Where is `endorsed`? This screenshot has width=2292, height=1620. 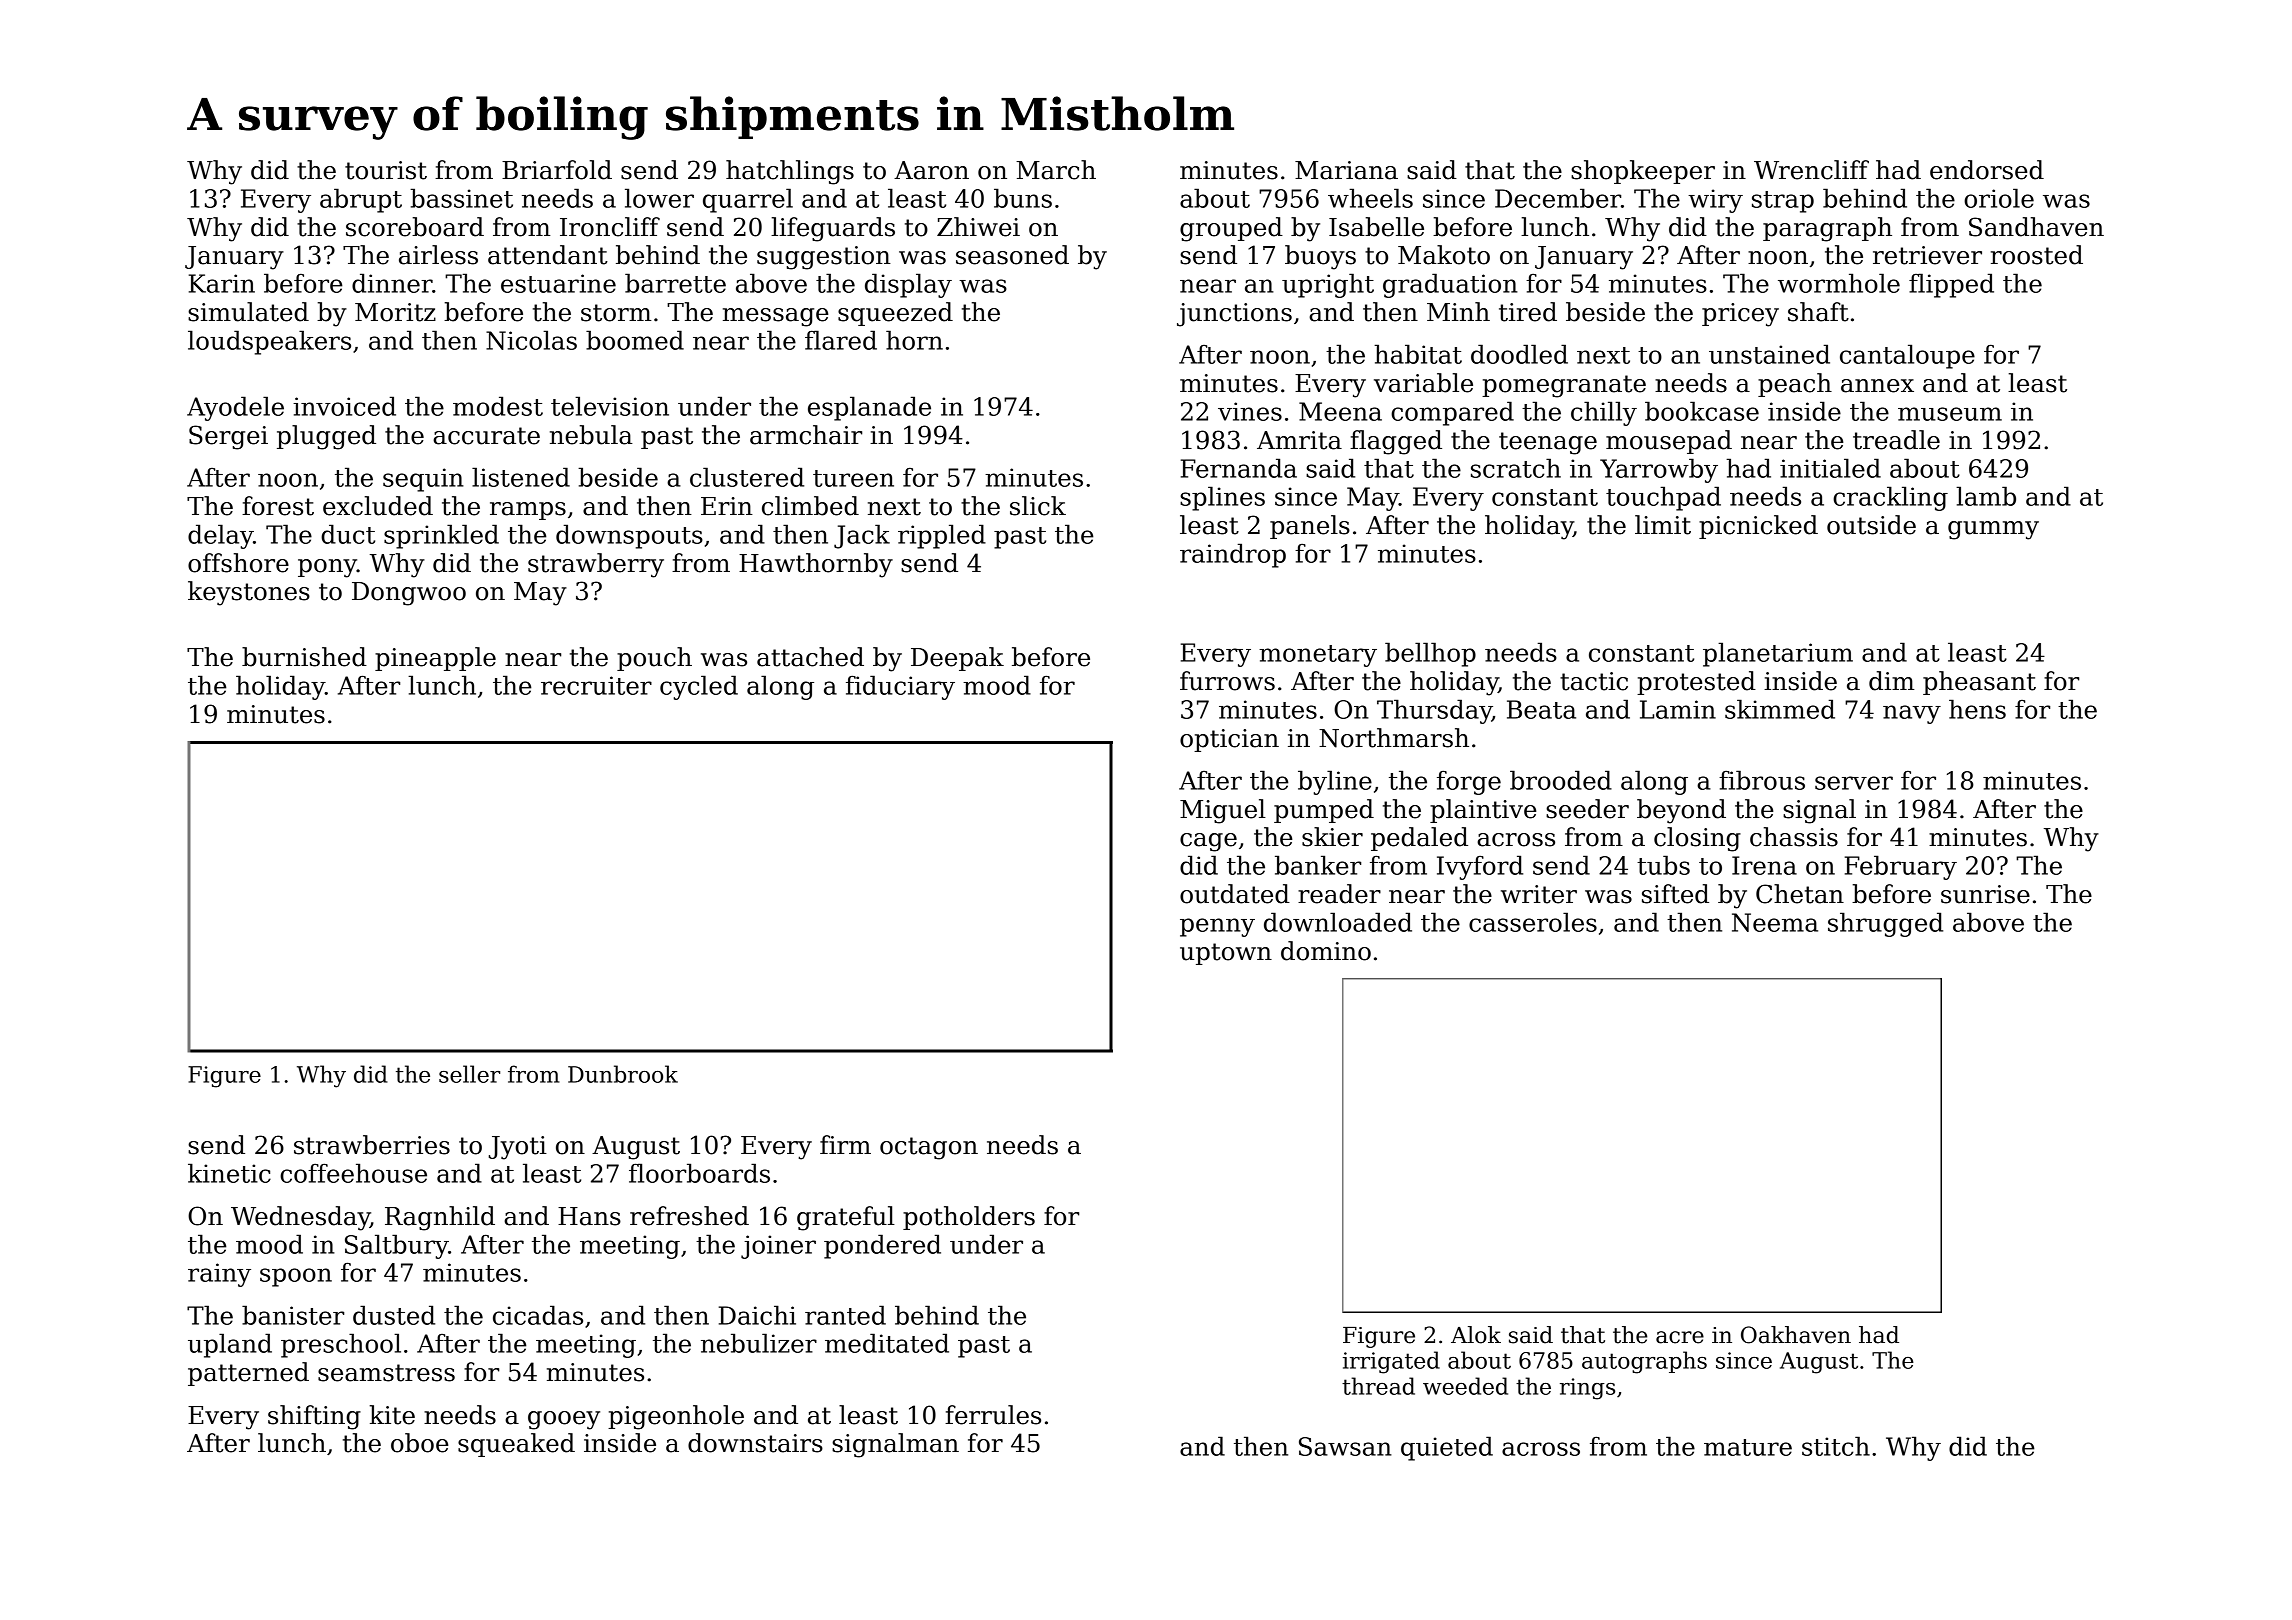 endorsed is located at coordinates (1987, 170).
